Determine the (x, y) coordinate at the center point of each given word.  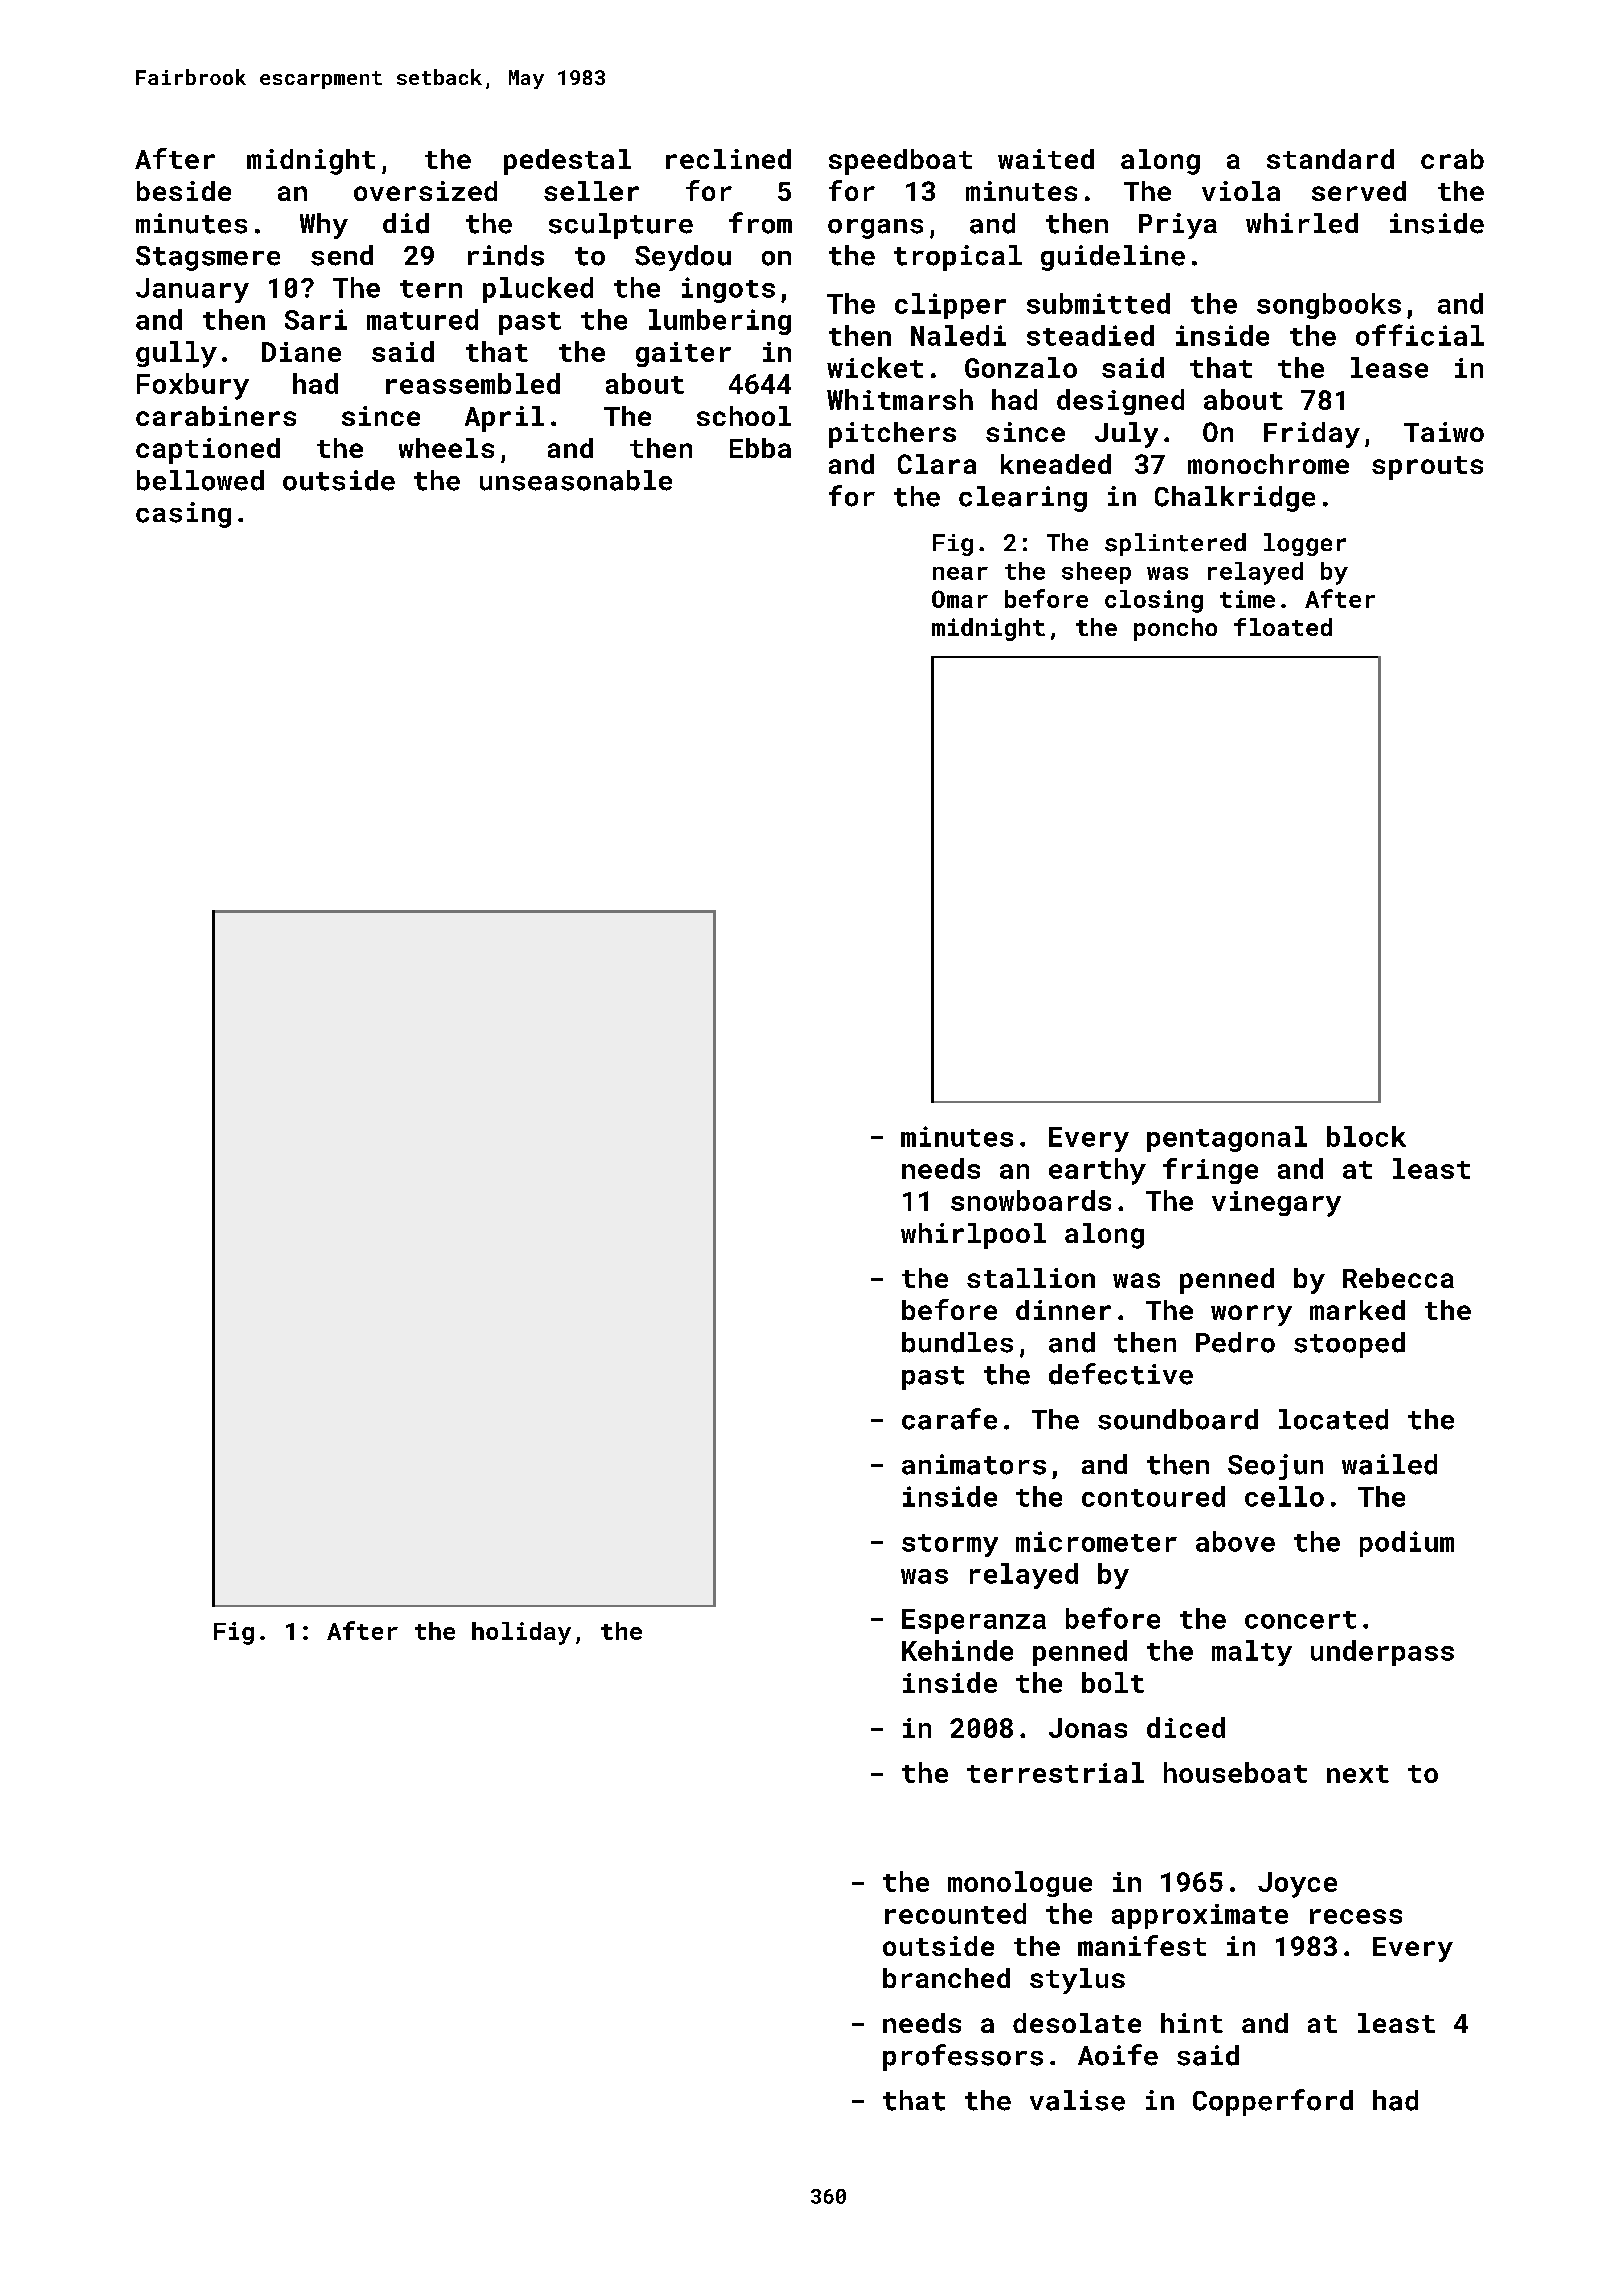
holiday (521, 1633)
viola (1241, 191)
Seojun (1275, 1467)
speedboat (900, 162)
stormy (950, 1545)
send (342, 255)
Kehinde (957, 1650)
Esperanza (974, 1621)
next (1358, 1774)
